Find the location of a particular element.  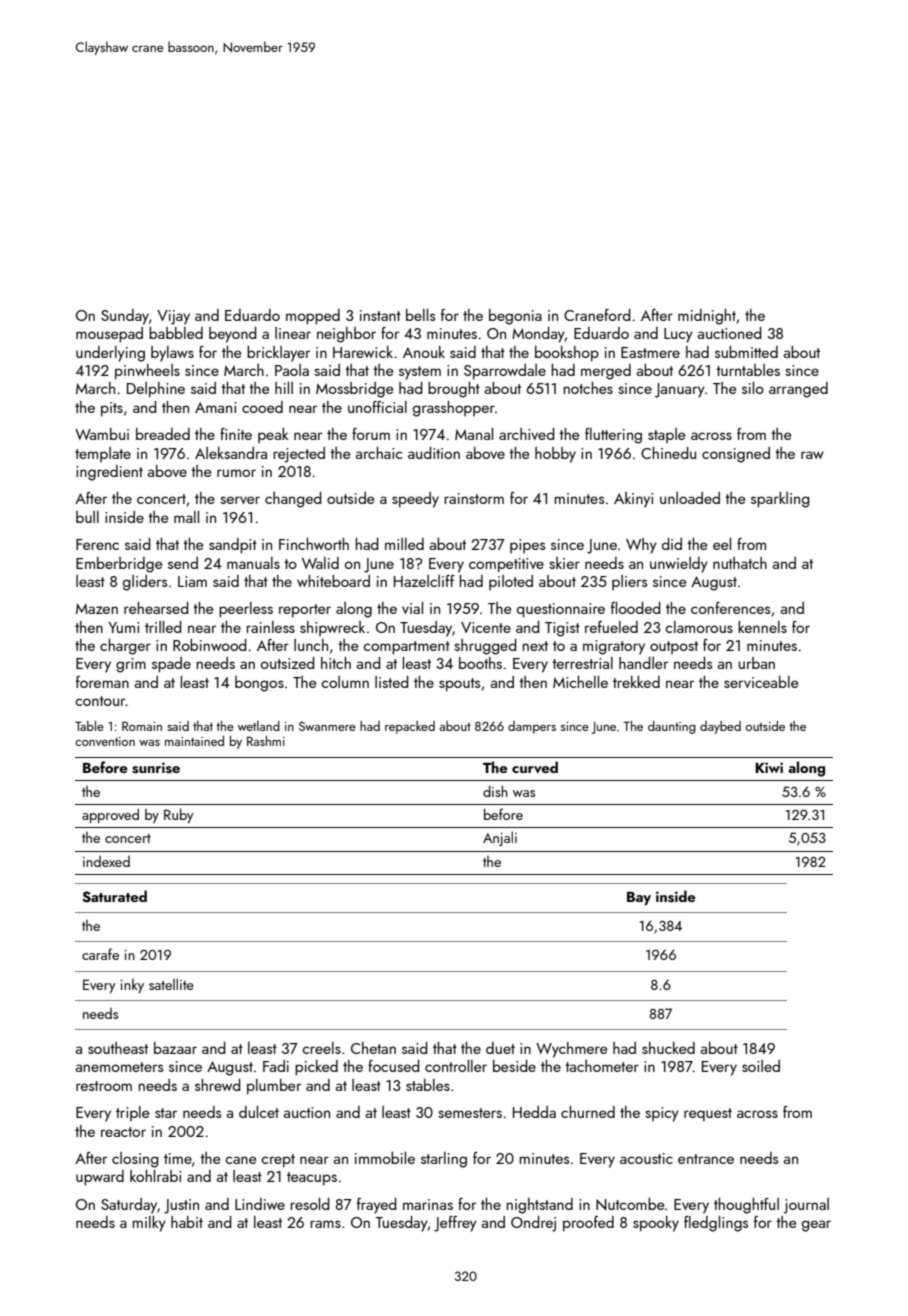

kennels is located at coordinates (762, 627).
